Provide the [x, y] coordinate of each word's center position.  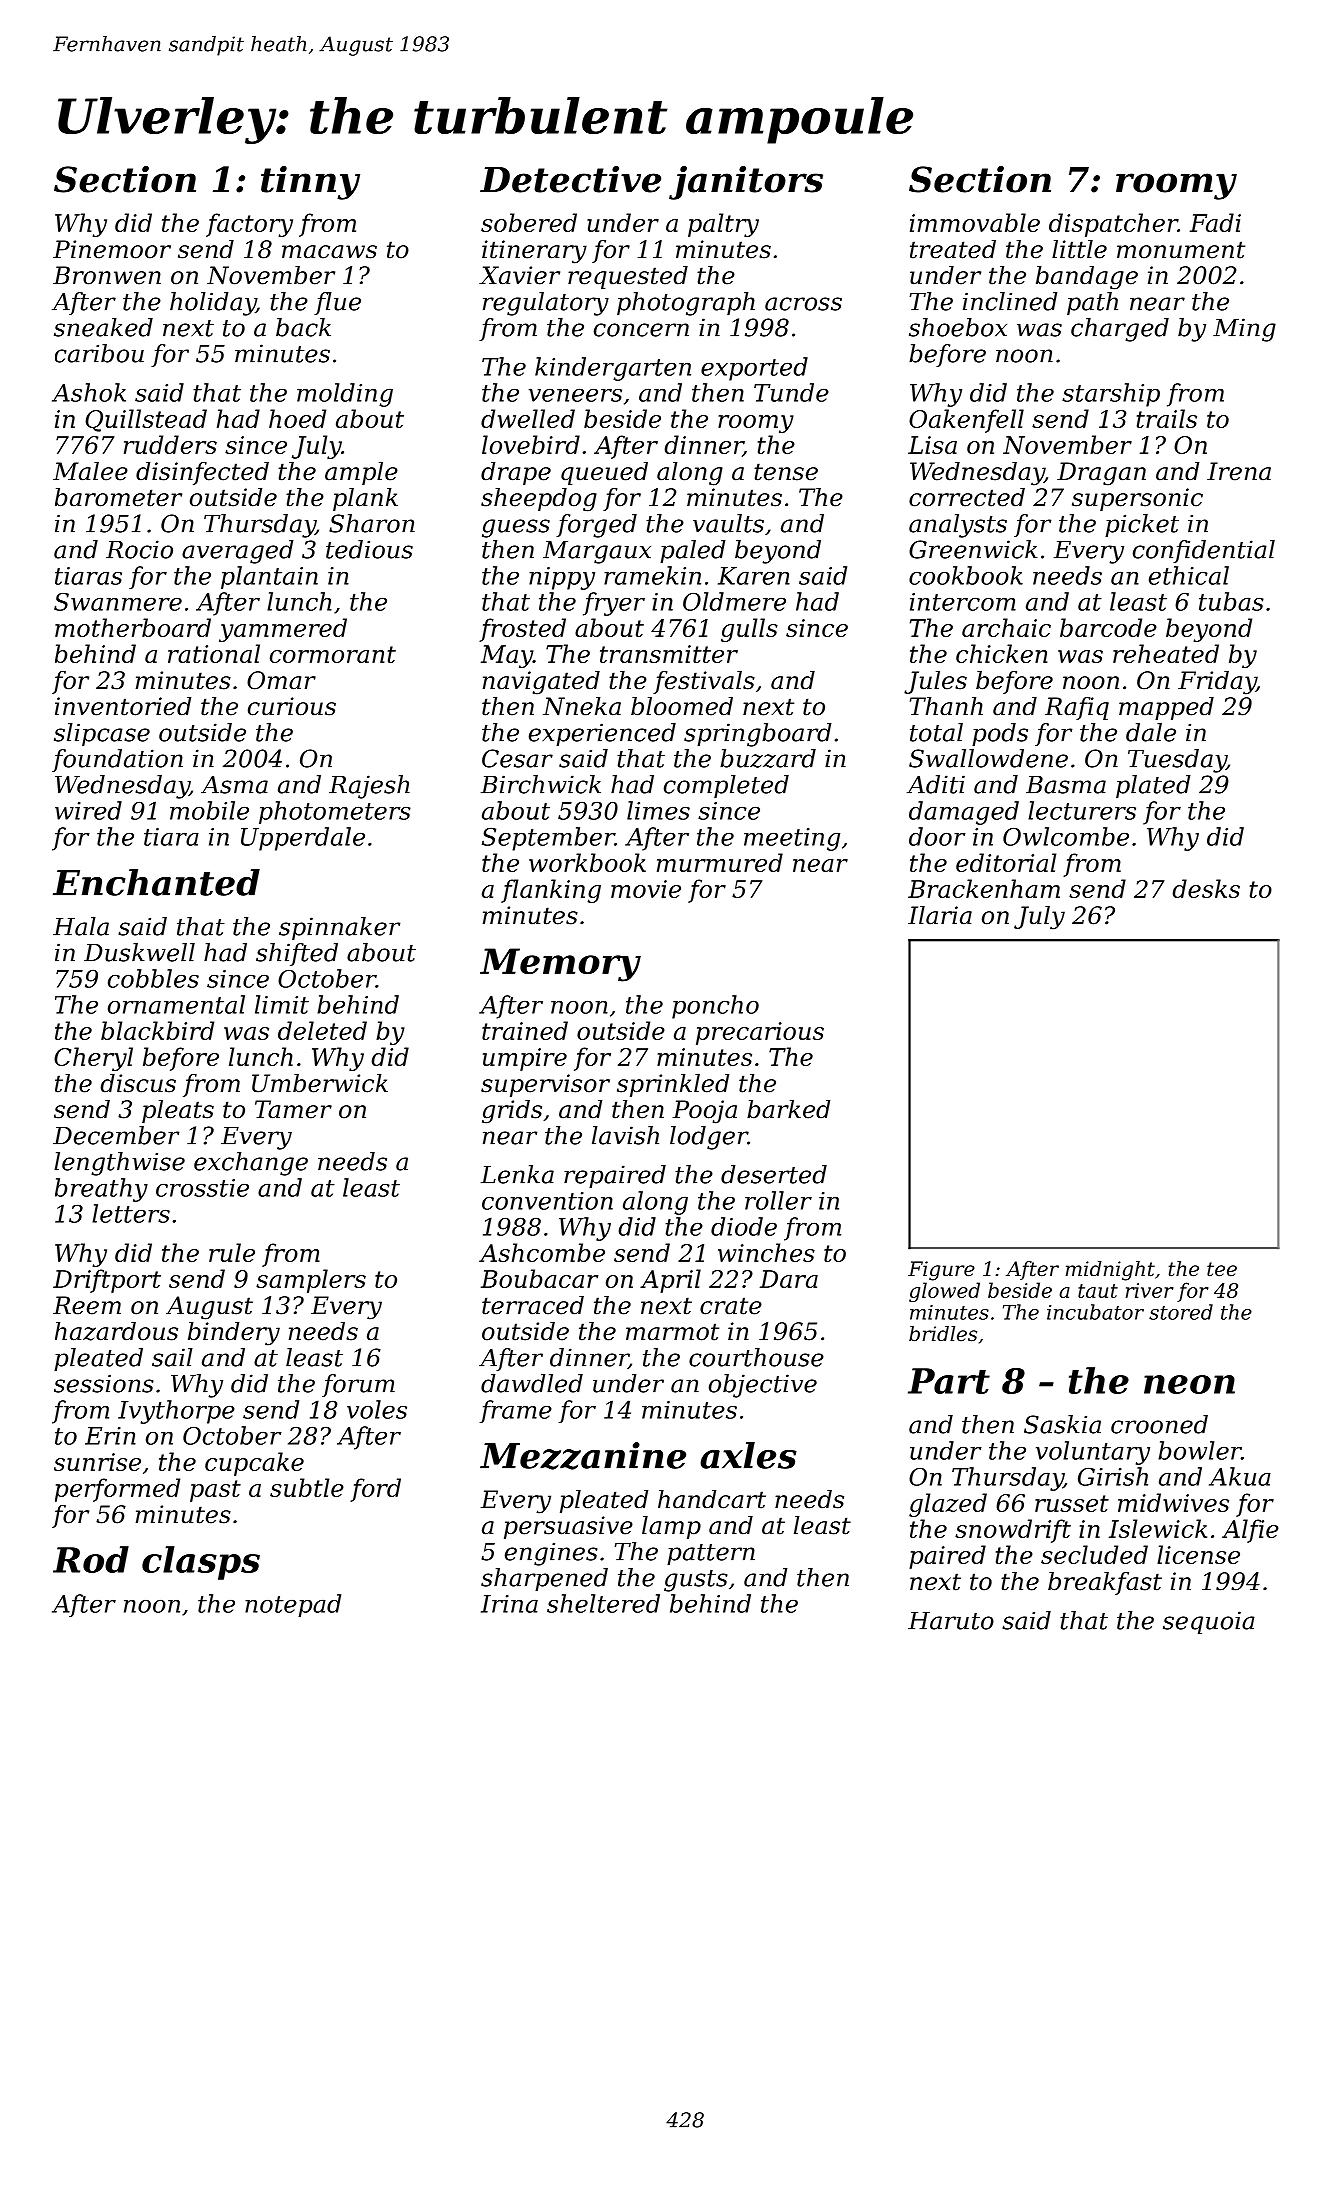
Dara [789, 1279]
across [803, 304]
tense [786, 472]
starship [1111, 395]
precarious [760, 1033]
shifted [297, 954]
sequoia [1209, 1622]
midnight [1110, 1271]
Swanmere [118, 602]
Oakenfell [966, 421]
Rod [91, 1559]
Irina [509, 1604]
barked [788, 1109]
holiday [213, 304]
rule [232, 1252]
